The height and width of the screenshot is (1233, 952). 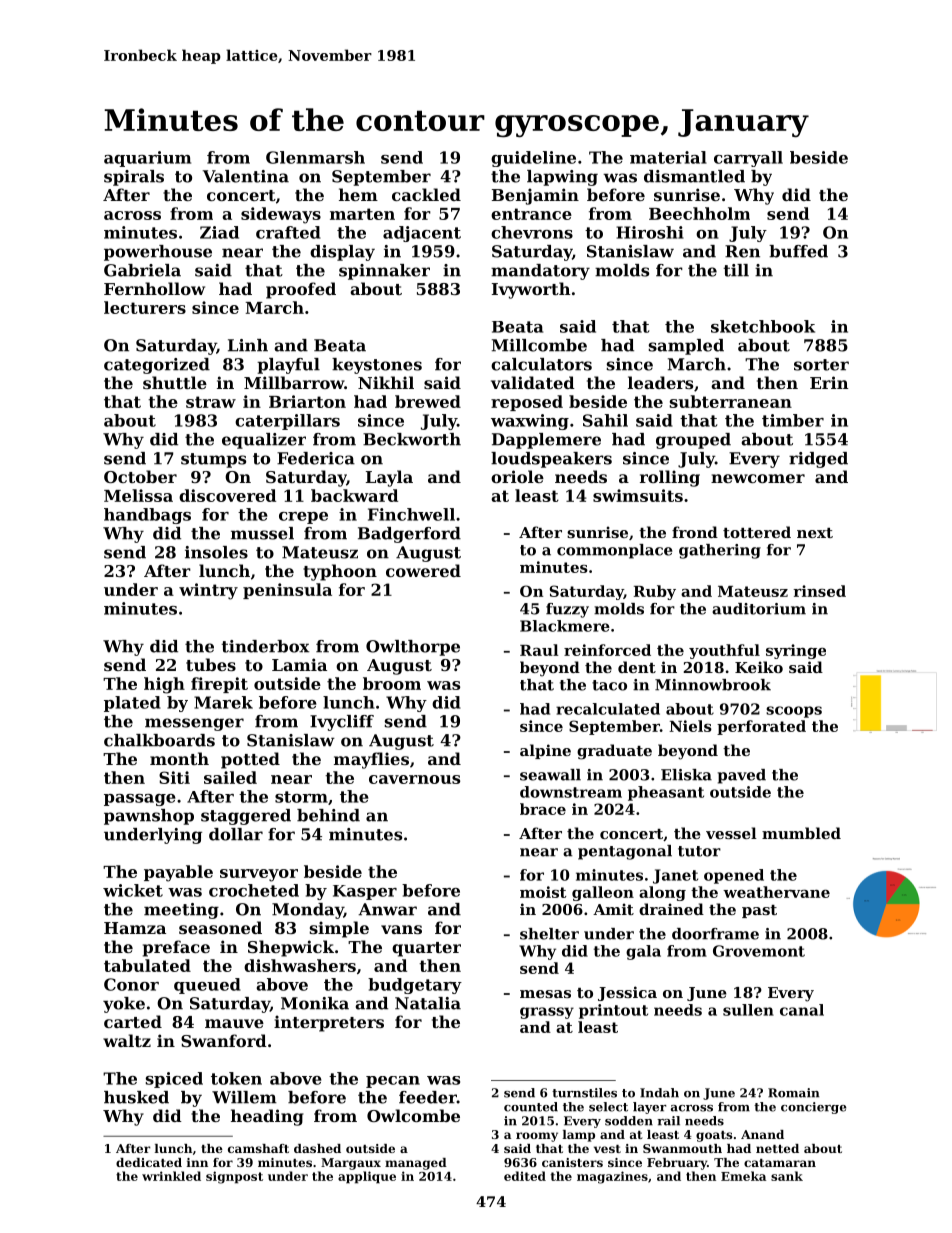 What do you see at coordinates (181, 911) in the screenshot?
I see `meeting` at bounding box center [181, 911].
